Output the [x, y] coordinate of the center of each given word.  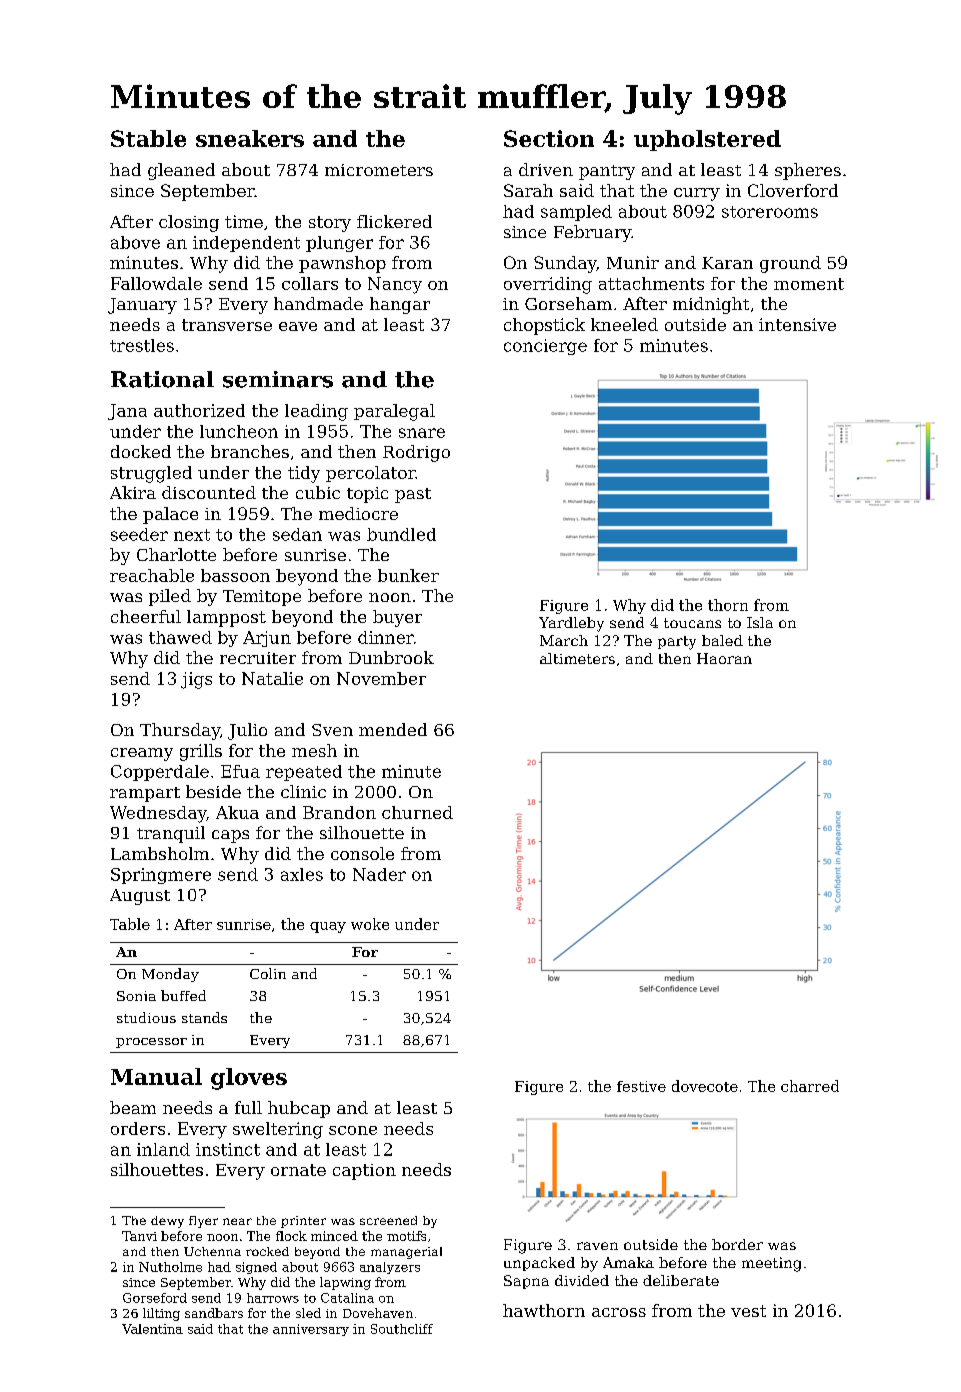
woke [370, 924]
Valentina [152, 1329]
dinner [386, 637]
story [330, 224]
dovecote [705, 1086]
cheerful [146, 616]
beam [133, 1107]
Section [549, 138]
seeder [139, 534]
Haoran [724, 658]
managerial [406, 1253]
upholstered [707, 140]
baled [722, 640]
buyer [397, 618]
